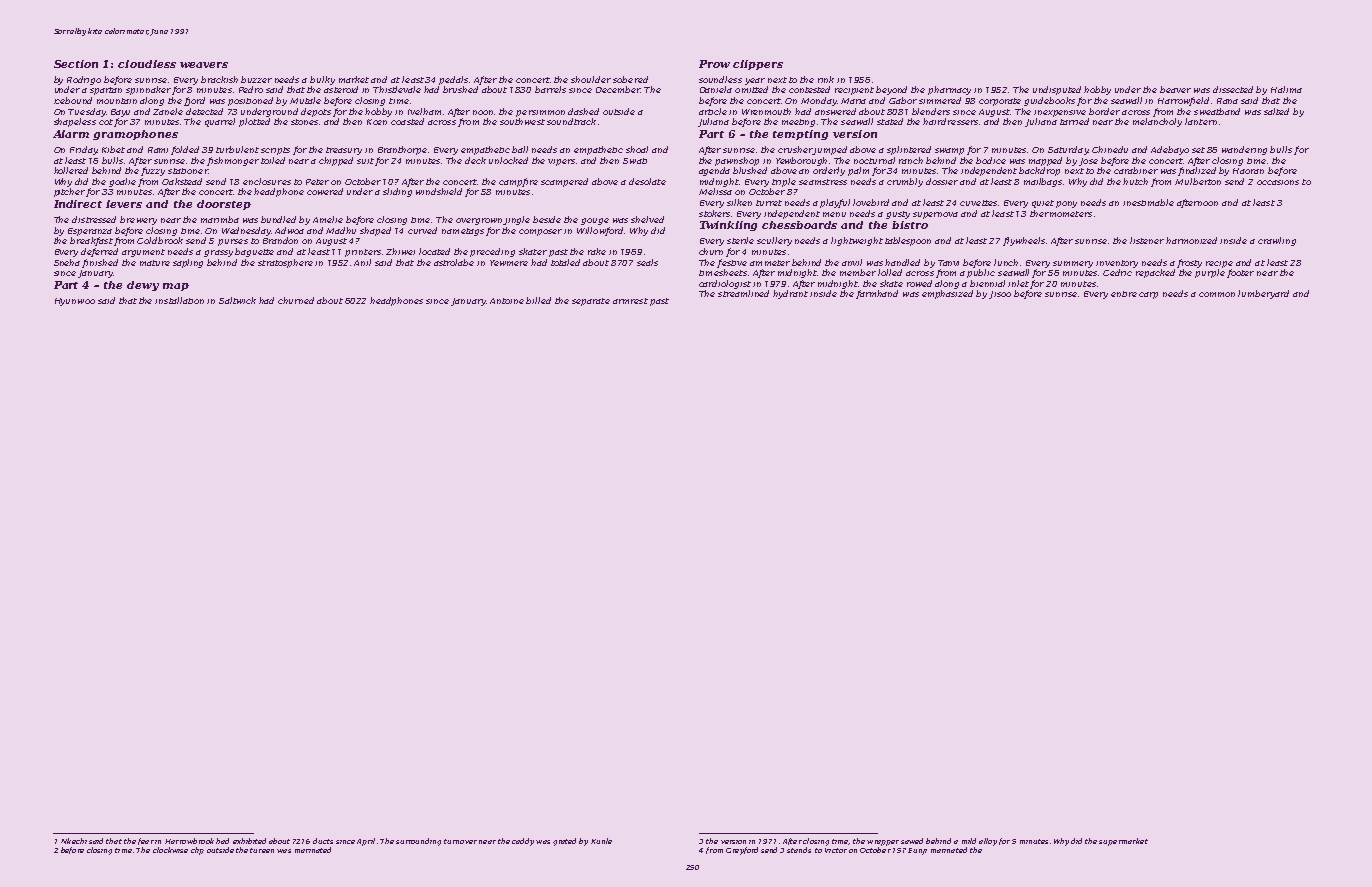 The image size is (1372, 887). I want to click on dissected, so click(1233, 89).
